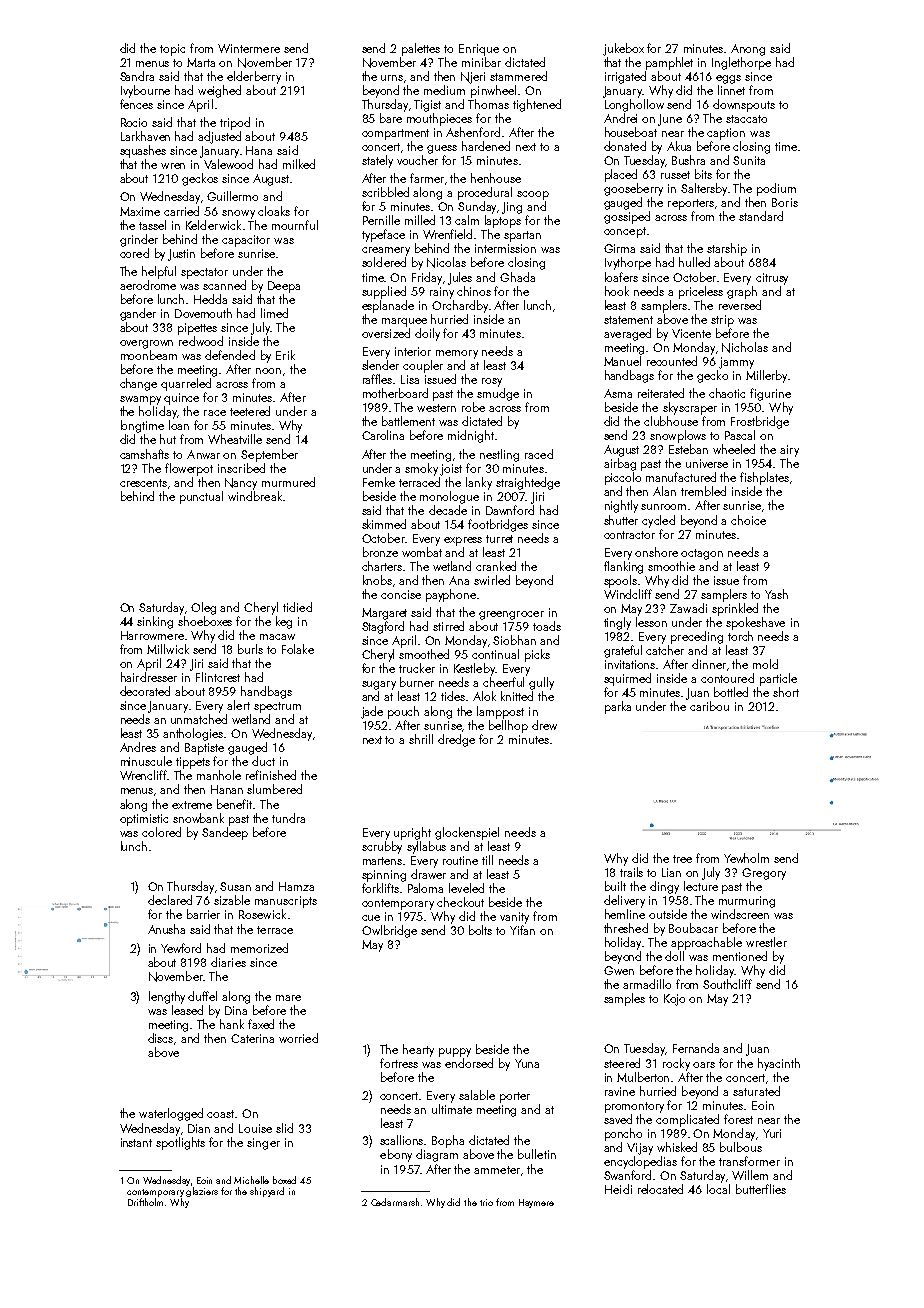 Image resolution: width=924 pixels, height=1308 pixels. What do you see at coordinates (456, 740) in the screenshot?
I see `dredge` at bounding box center [456, 740].
